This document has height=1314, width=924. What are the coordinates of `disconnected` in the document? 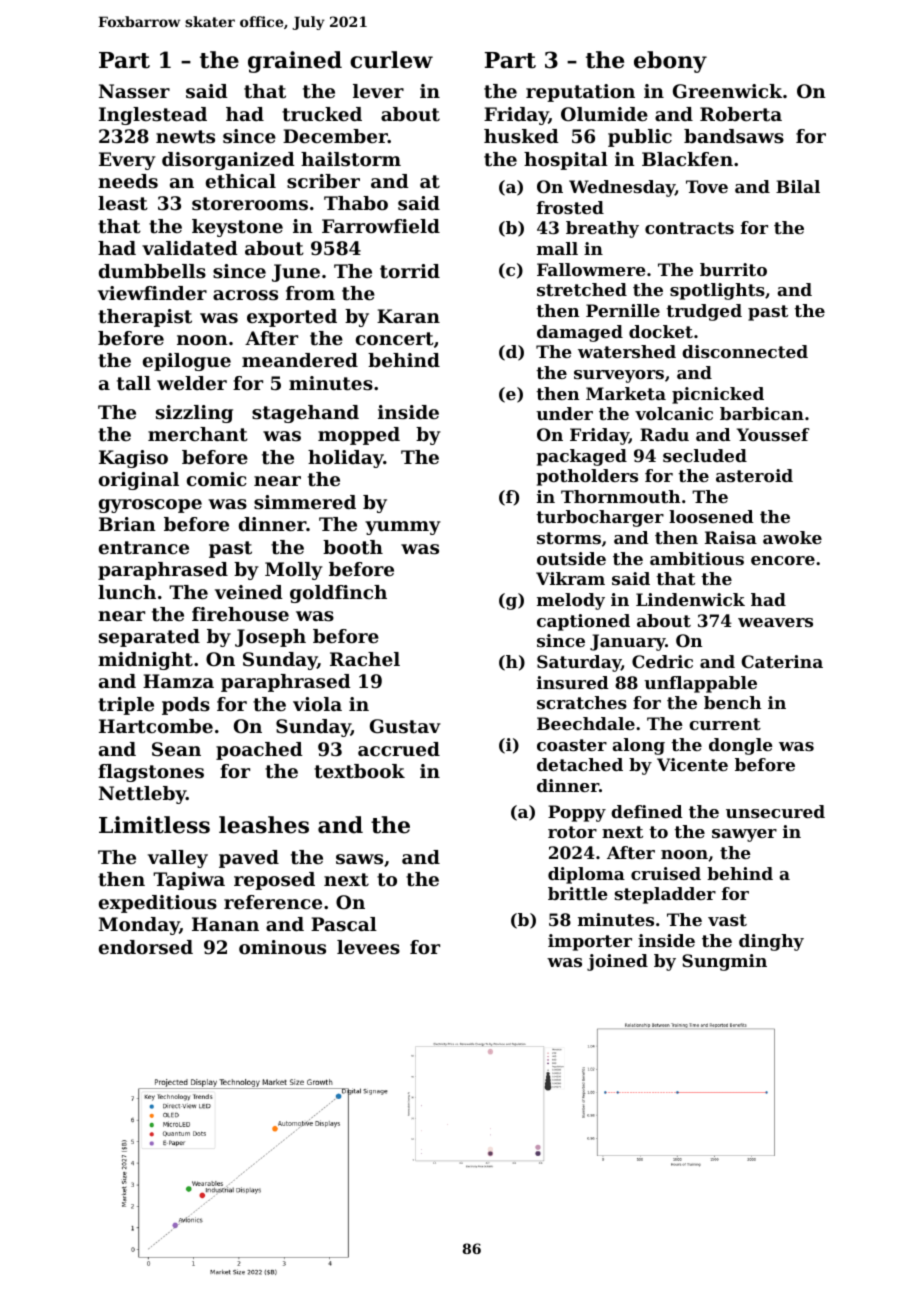 It's located at (745, 351).
